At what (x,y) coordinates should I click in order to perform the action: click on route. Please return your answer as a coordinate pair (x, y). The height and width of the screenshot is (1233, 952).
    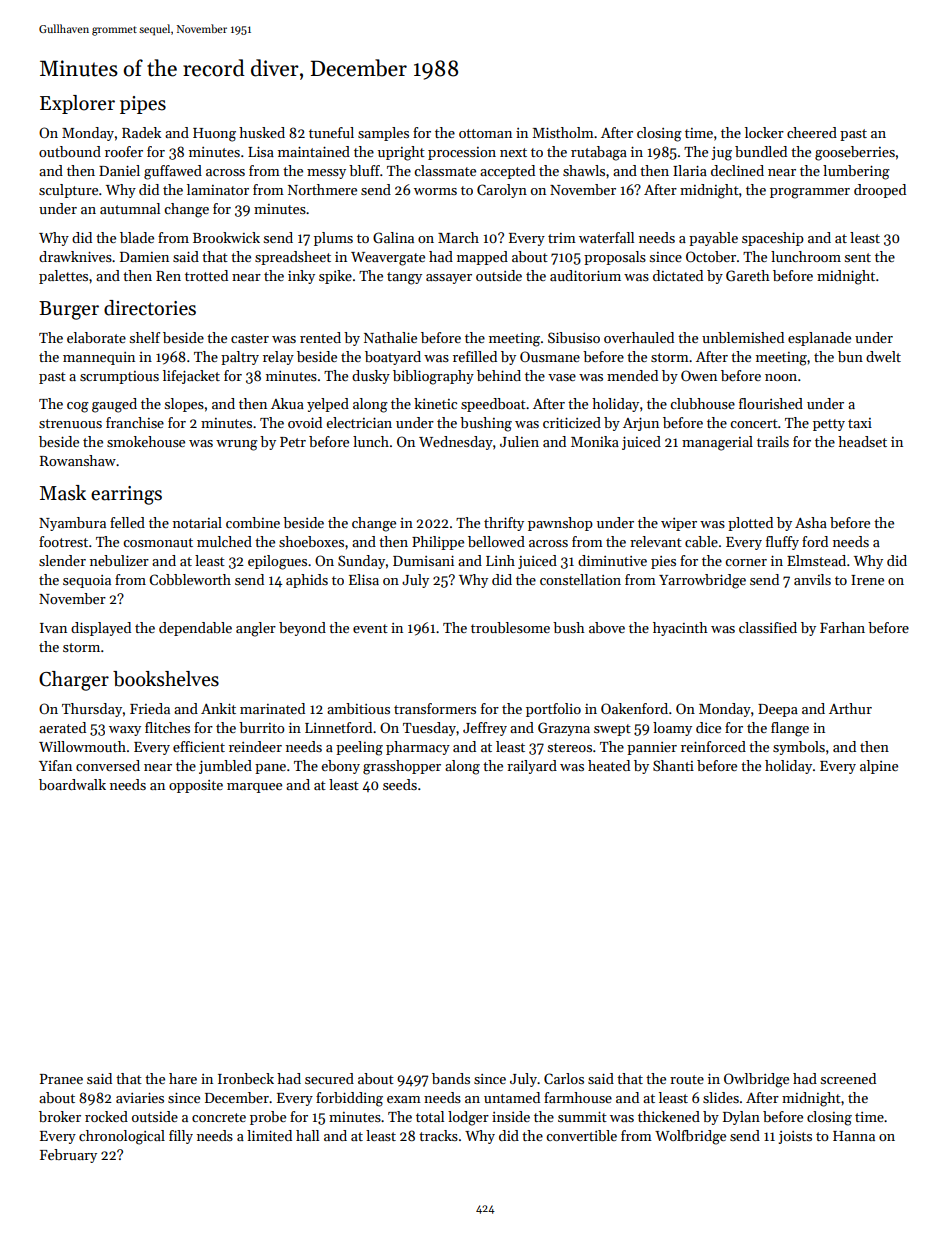
    Looking at the image, I should click on (687, 1079).
